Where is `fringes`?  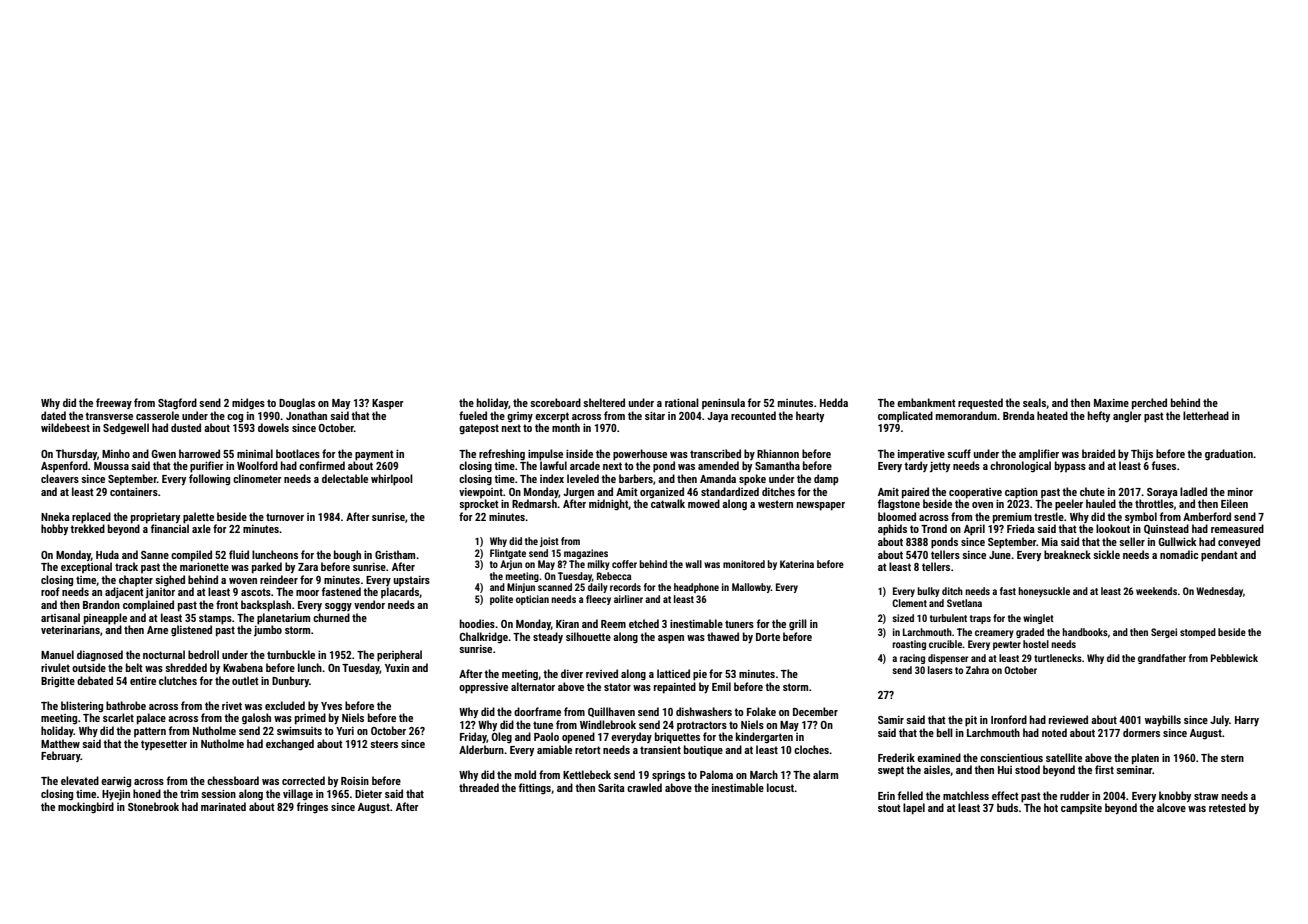 fringes is located at coordinates (312, 807).
